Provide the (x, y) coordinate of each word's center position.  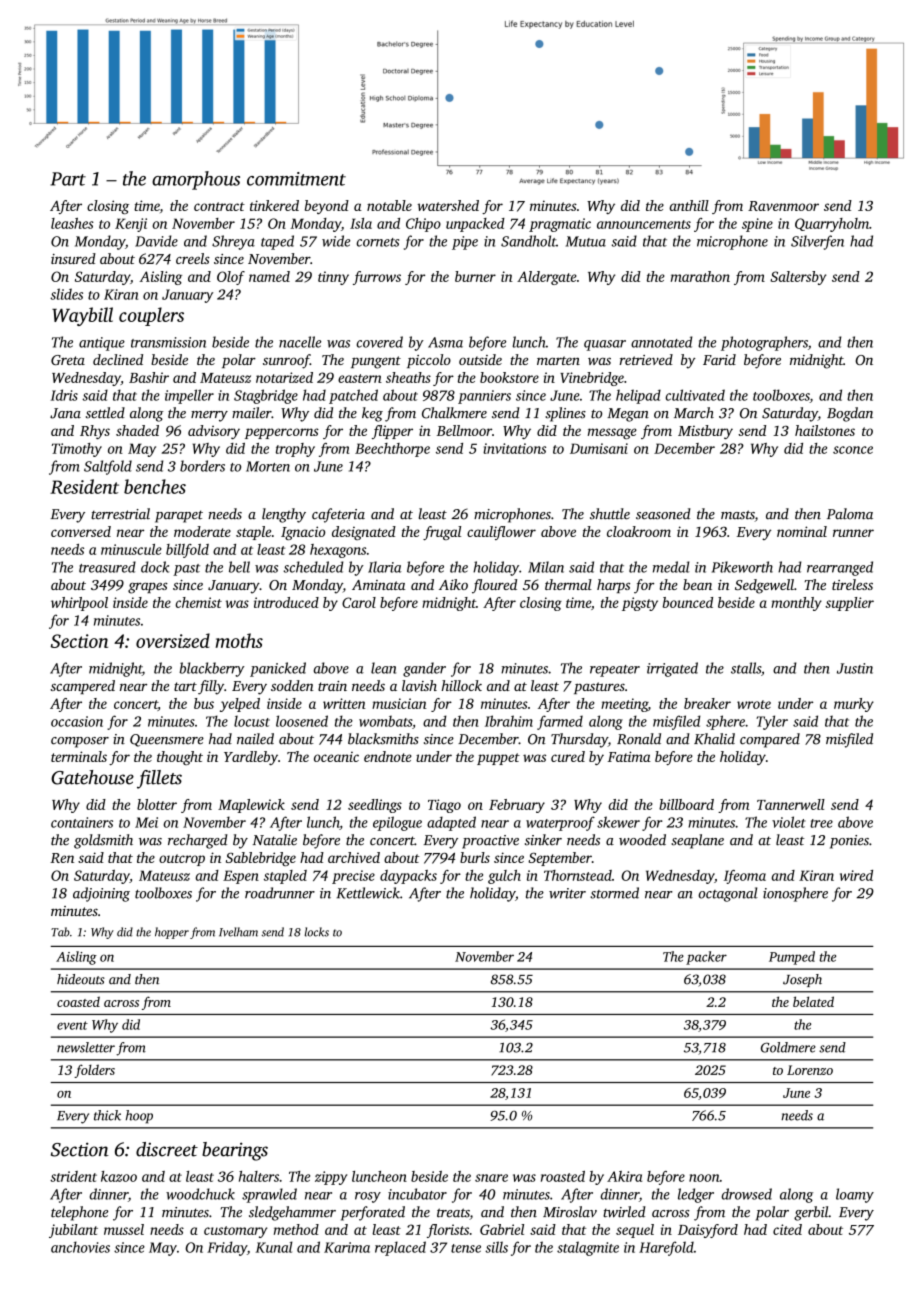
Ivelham (238, 932)
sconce (853, 450)
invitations (514, 448)
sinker (543, 840)
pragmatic (560, 225)
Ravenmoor (783, 206)
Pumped (792, 958)
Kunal (274, 1247)
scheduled (313, 567)
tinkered (274, 205)
